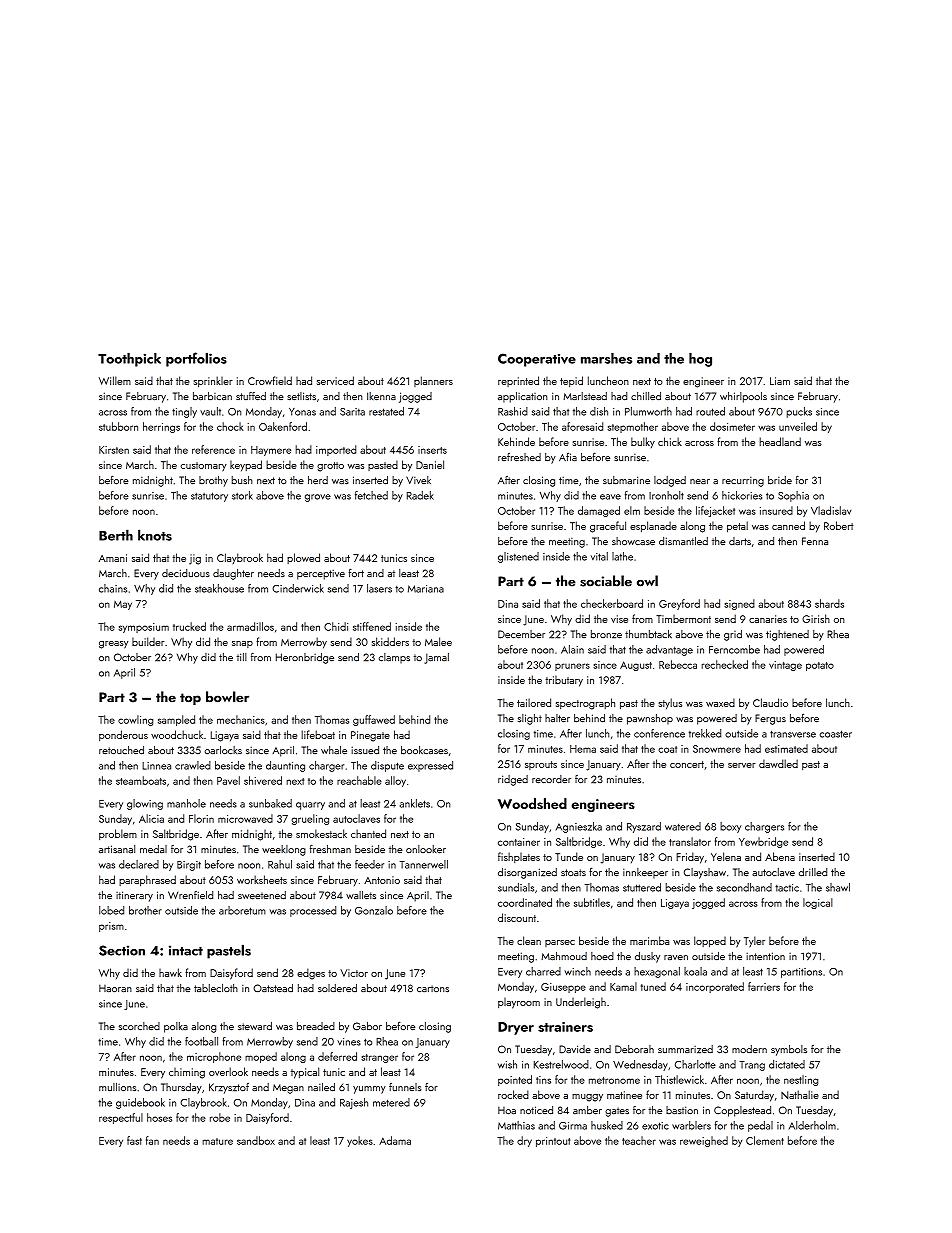  I want to click on Toothpick, so click(129, 360).
